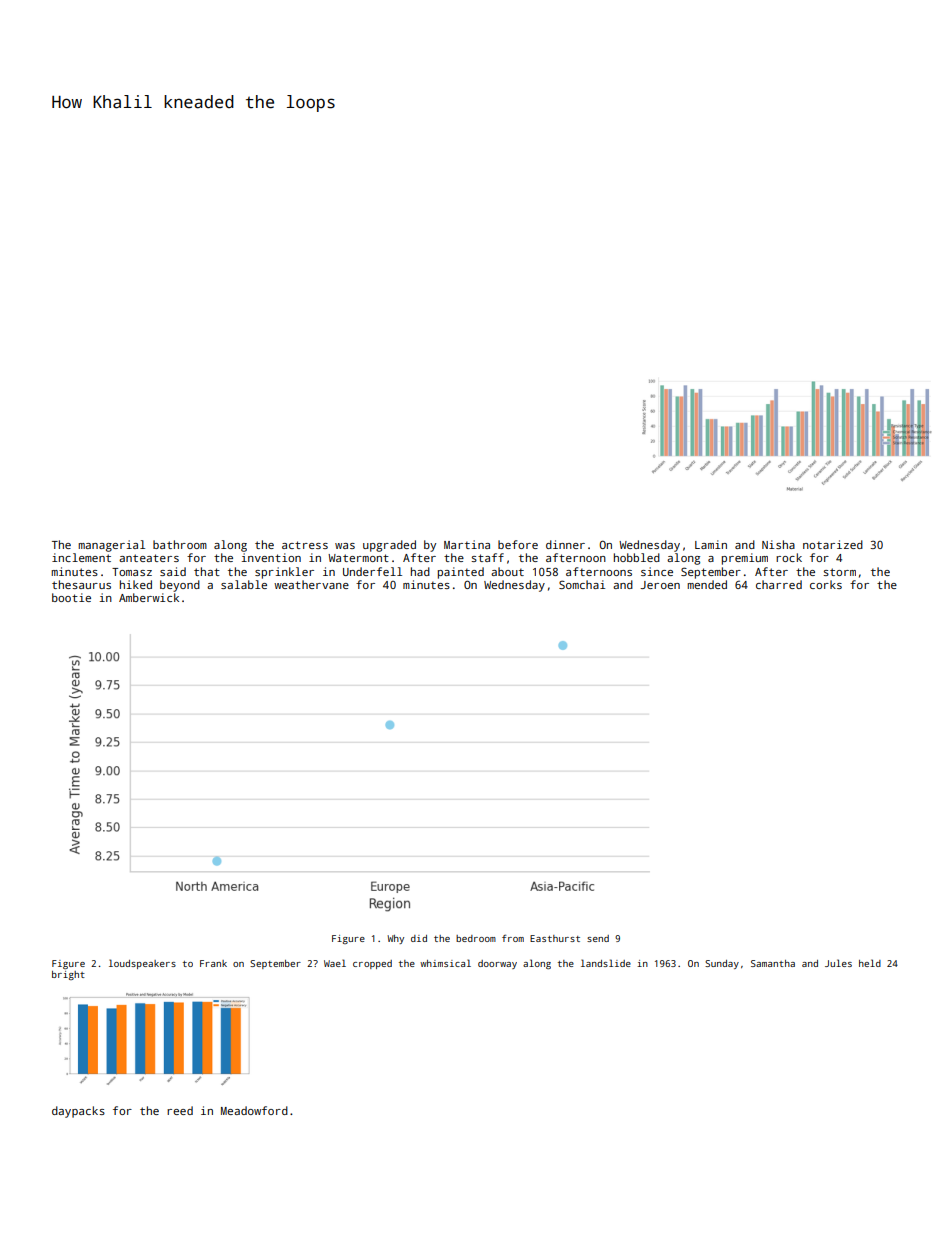 Image resolution: width=952 pixels, height=1233 pixels. Describe the element at coordinates (582, 584) in the document. I see `Somchai` at that location.
